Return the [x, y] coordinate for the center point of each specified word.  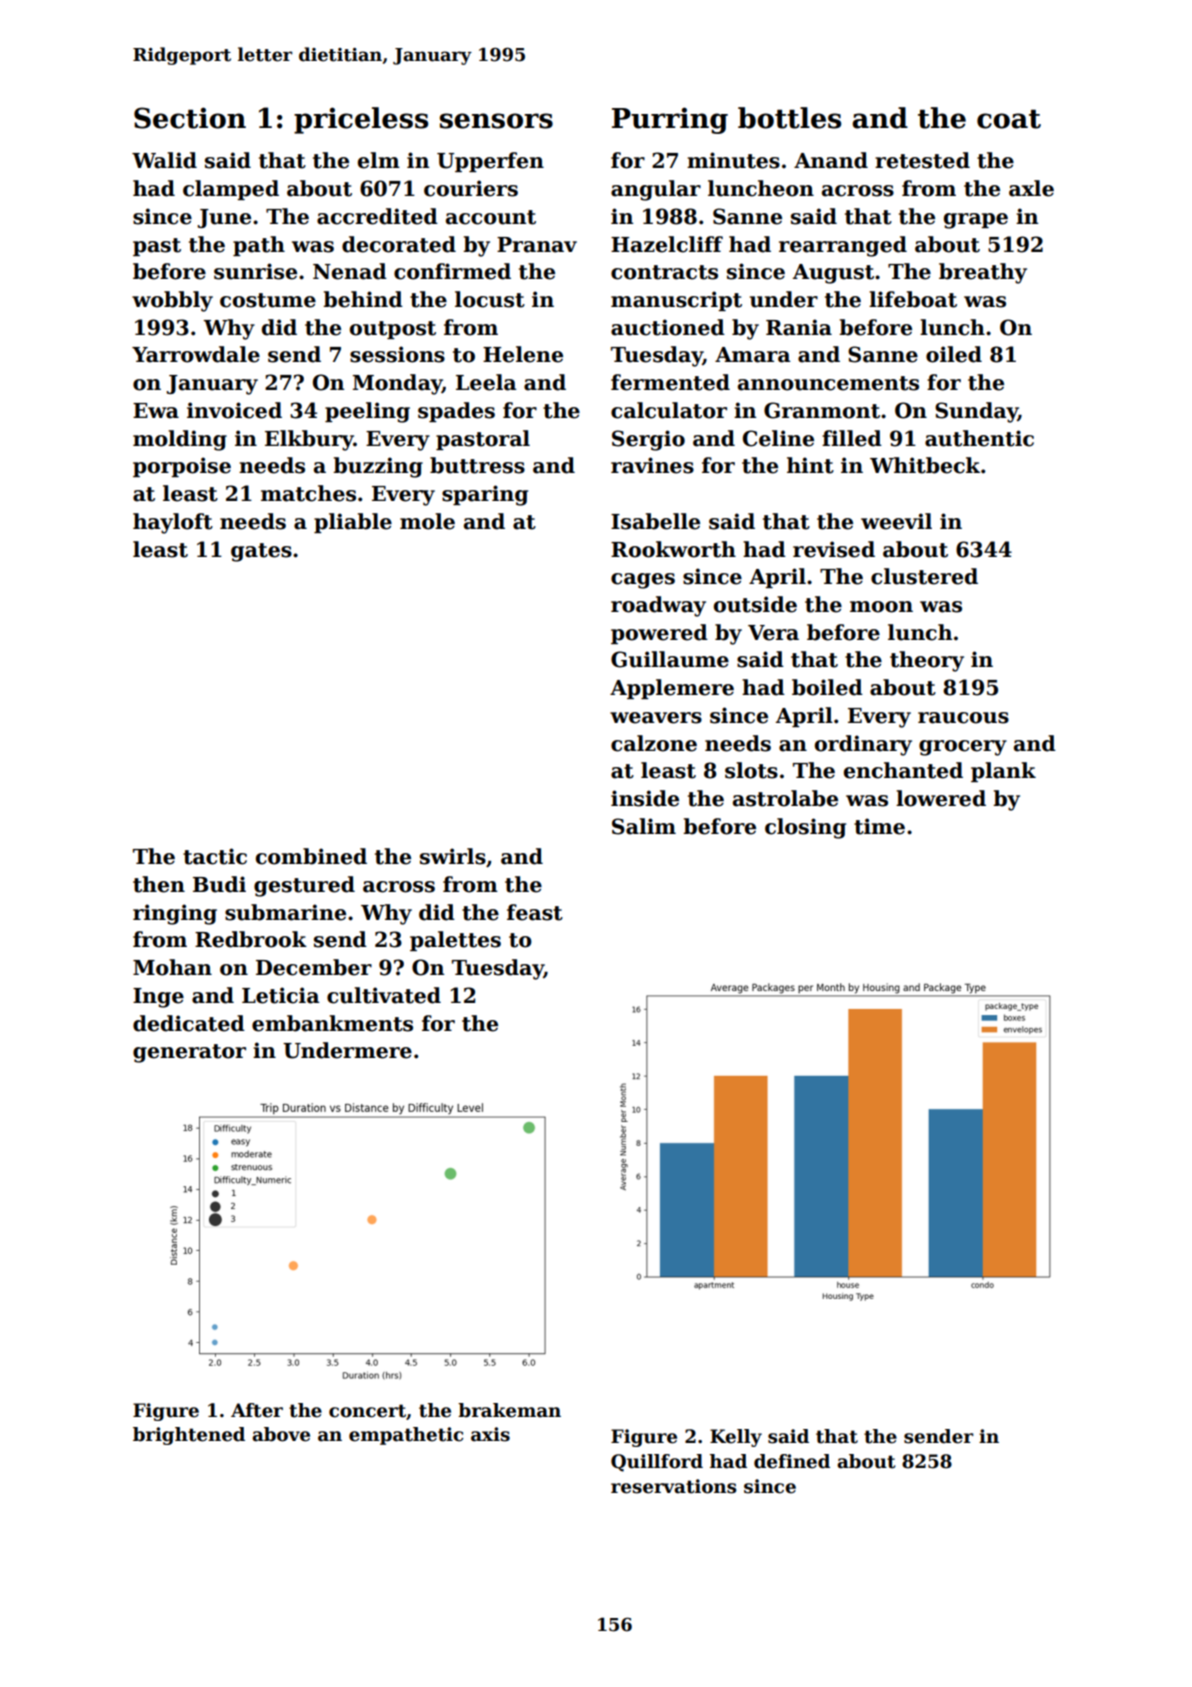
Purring [670, 120]
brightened [189, 1436]
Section [190, 118]
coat [1009, 119]
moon [881, 607]
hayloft [173, 523]
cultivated [384, 995]
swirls [453, 856]
